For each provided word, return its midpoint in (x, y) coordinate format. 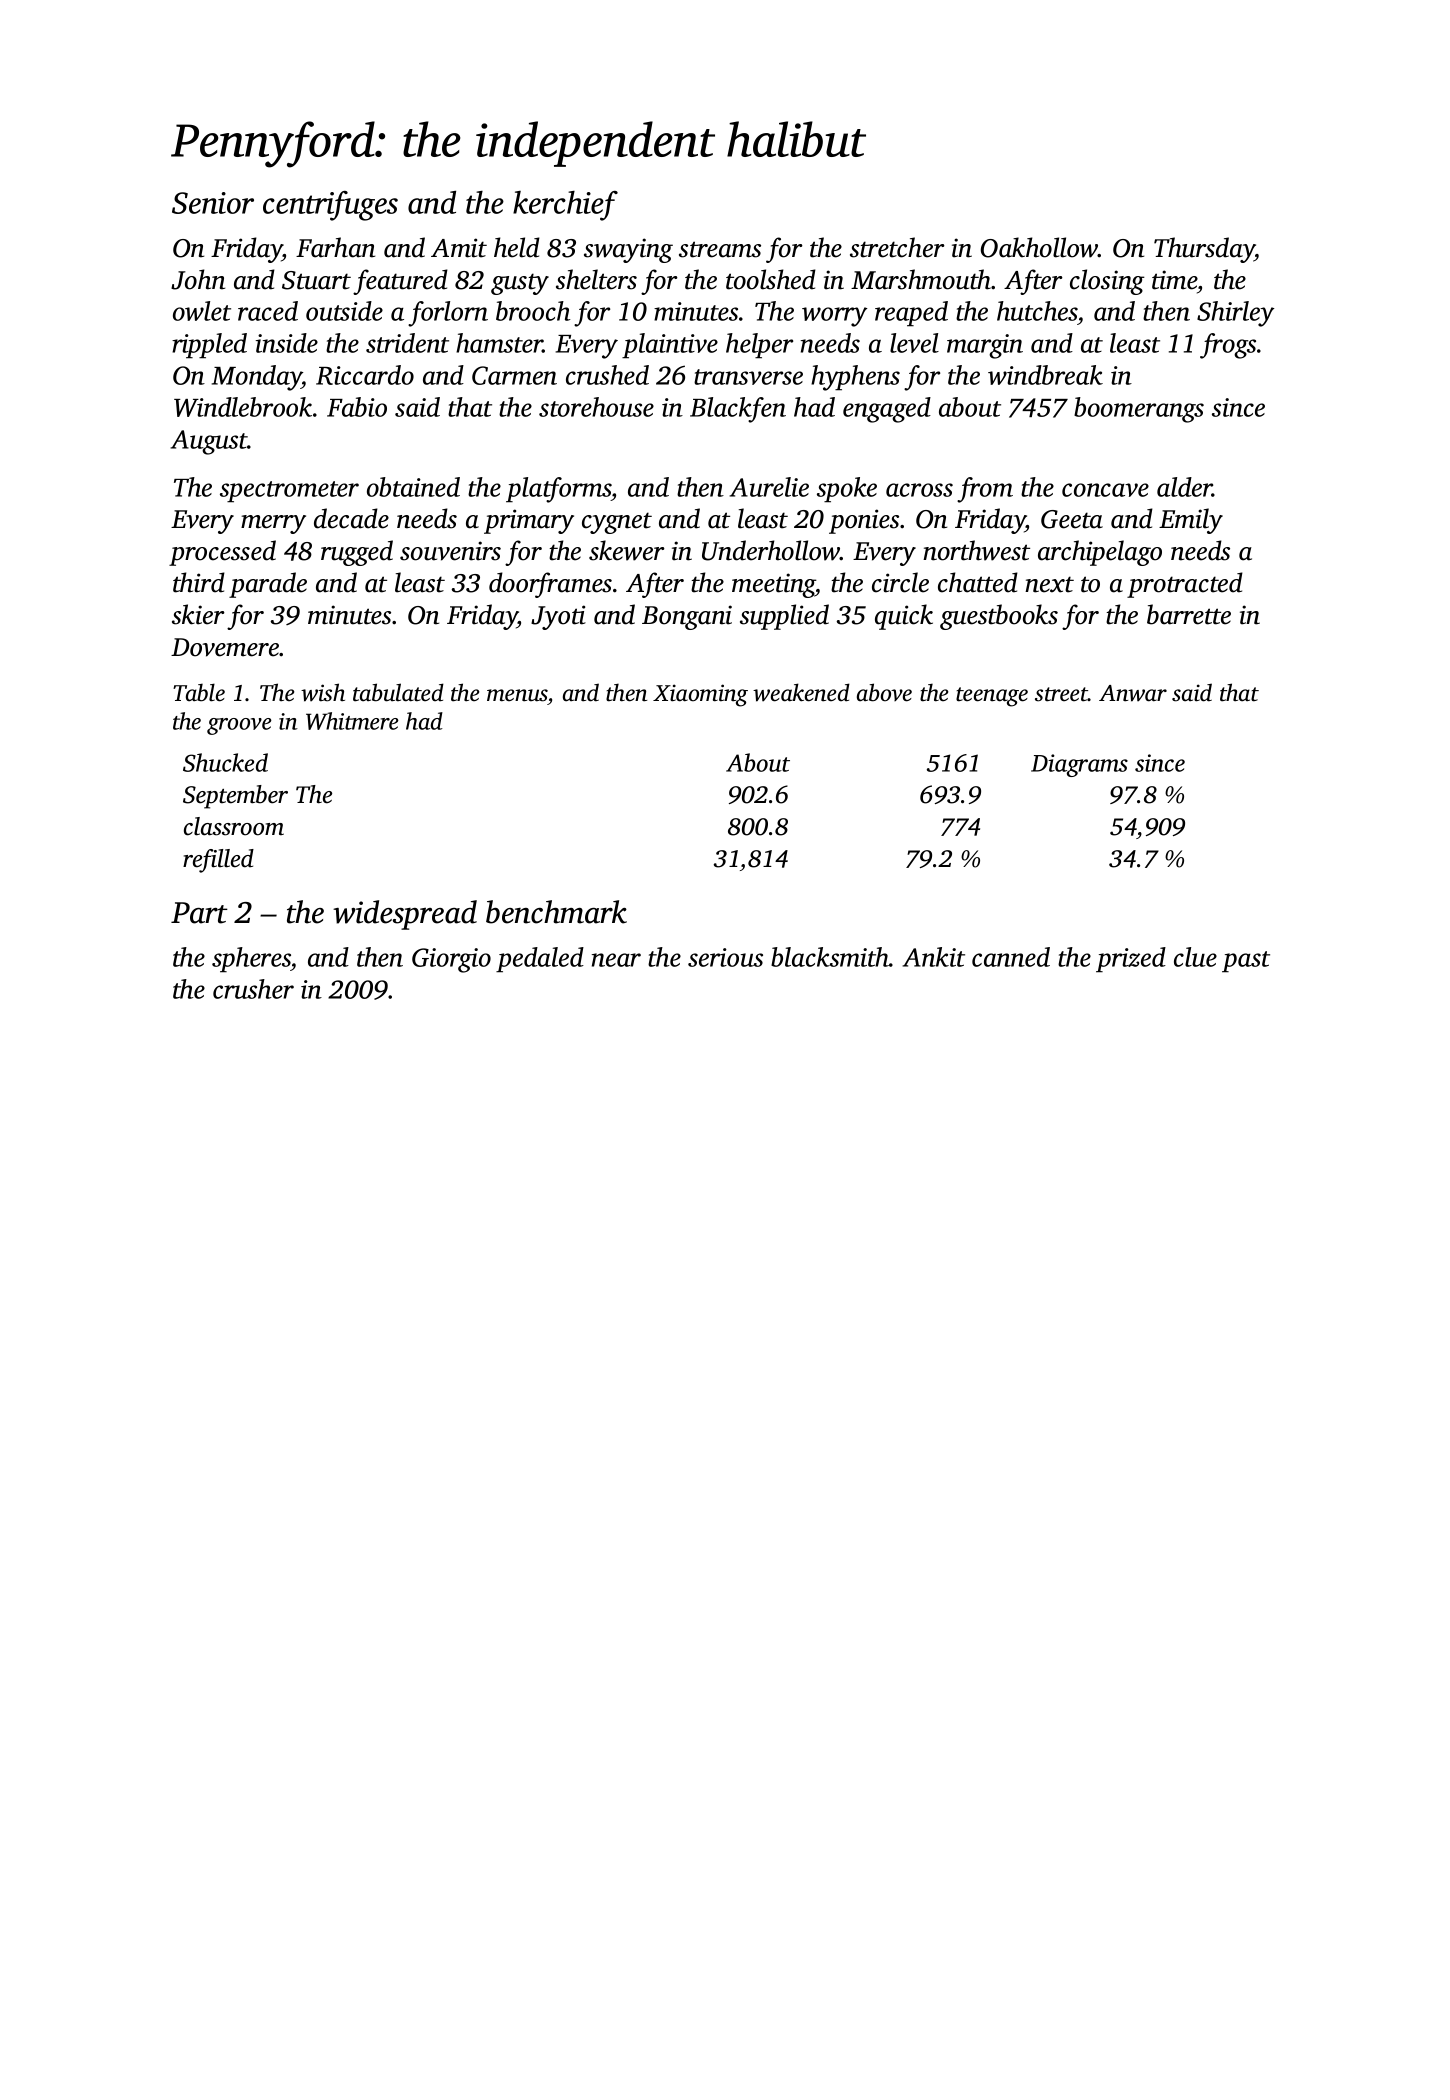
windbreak (1045, 375)
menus (517, 695)
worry (834, 317)
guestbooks (999, 617)
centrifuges (330, 206)
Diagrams (1079, 765)
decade (351, 518)
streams (720, 249)
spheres (251, 960)
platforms (558, 490)
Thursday (1204, 250)
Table (199, 692)
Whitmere (352, 721)
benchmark (556, 912)
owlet (202, 311)
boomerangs (1139, 410)
